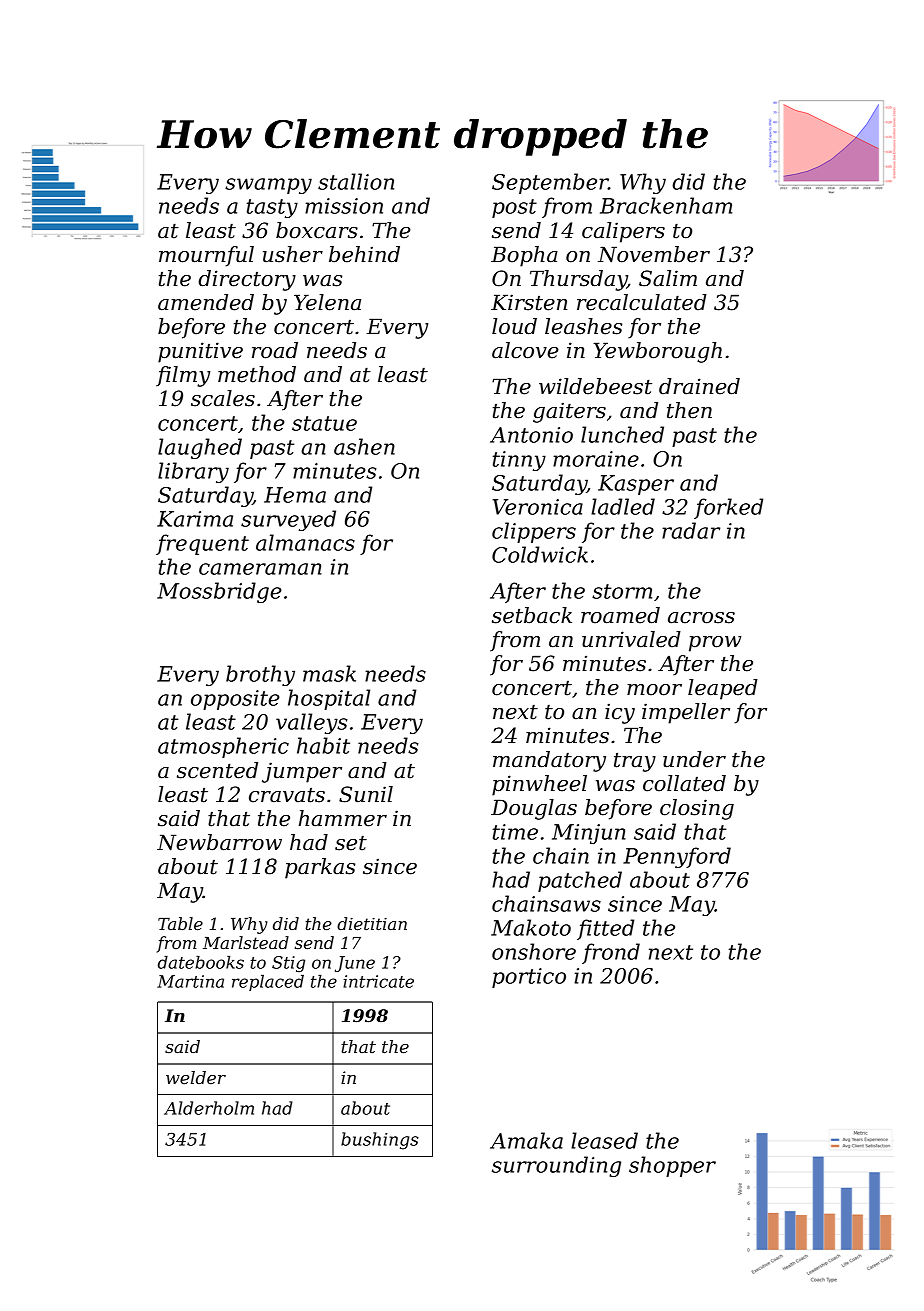  Describe the element at coordinates (668, 278) in the document. I see `Salim` at that location.
